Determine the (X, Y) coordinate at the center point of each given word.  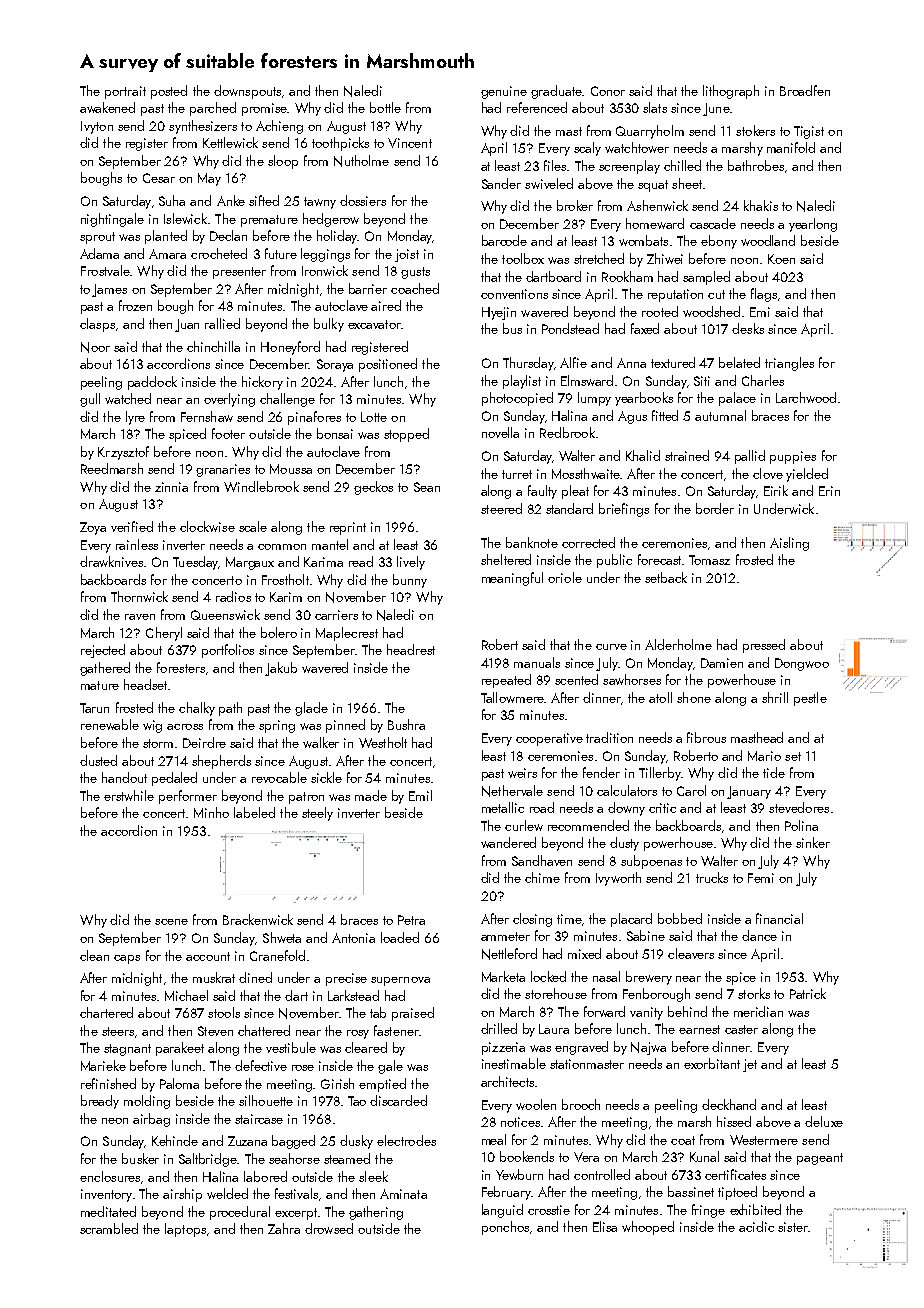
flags (764, 295)
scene (171, 922)
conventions (514, 294)
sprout (97, 238)
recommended (588, 825)
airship (182, 1195)
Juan (187, 325)
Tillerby (660, 774)
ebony (719, 242)
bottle (385, 107)
